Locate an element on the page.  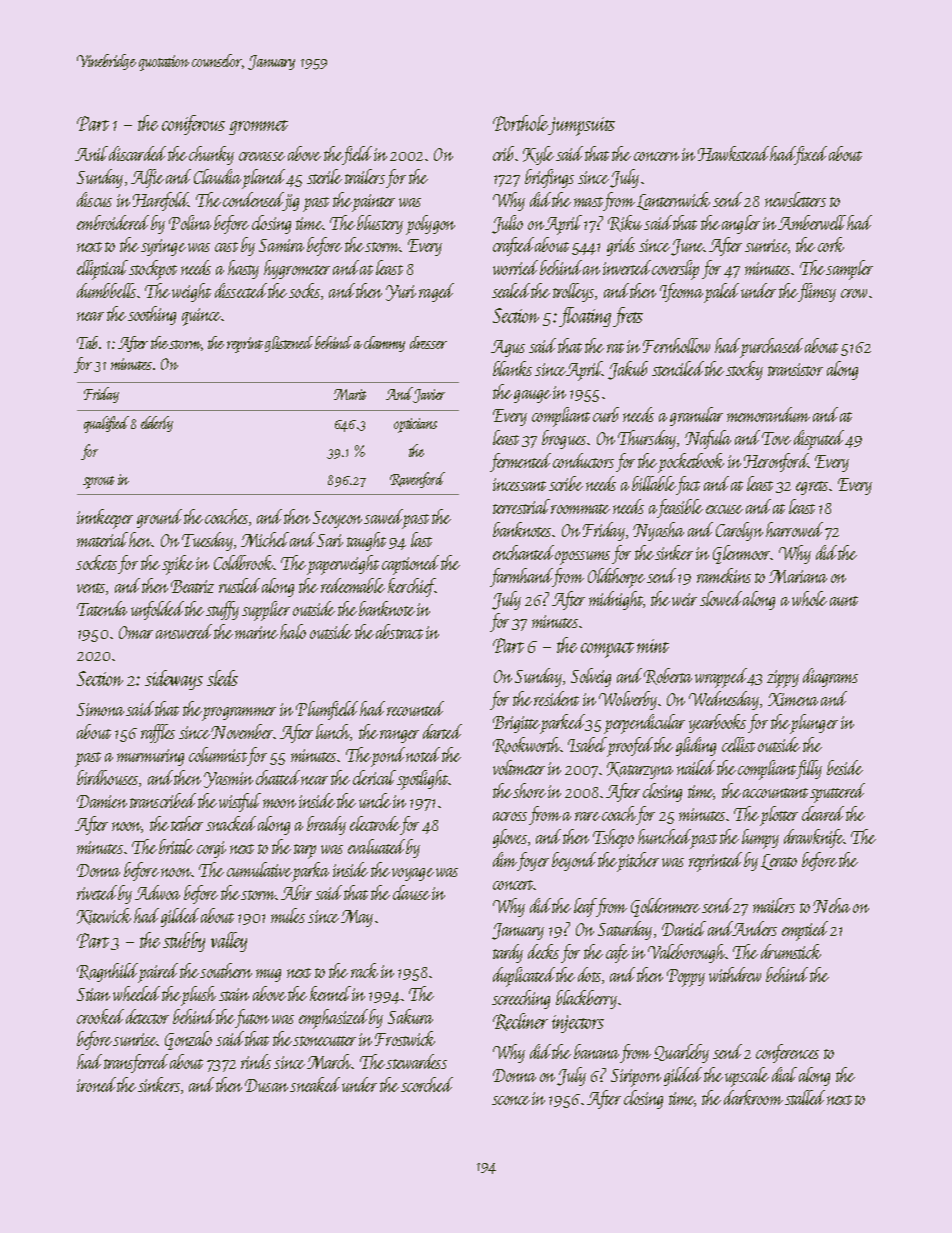
brittle is located at coordinates (176, 846).
